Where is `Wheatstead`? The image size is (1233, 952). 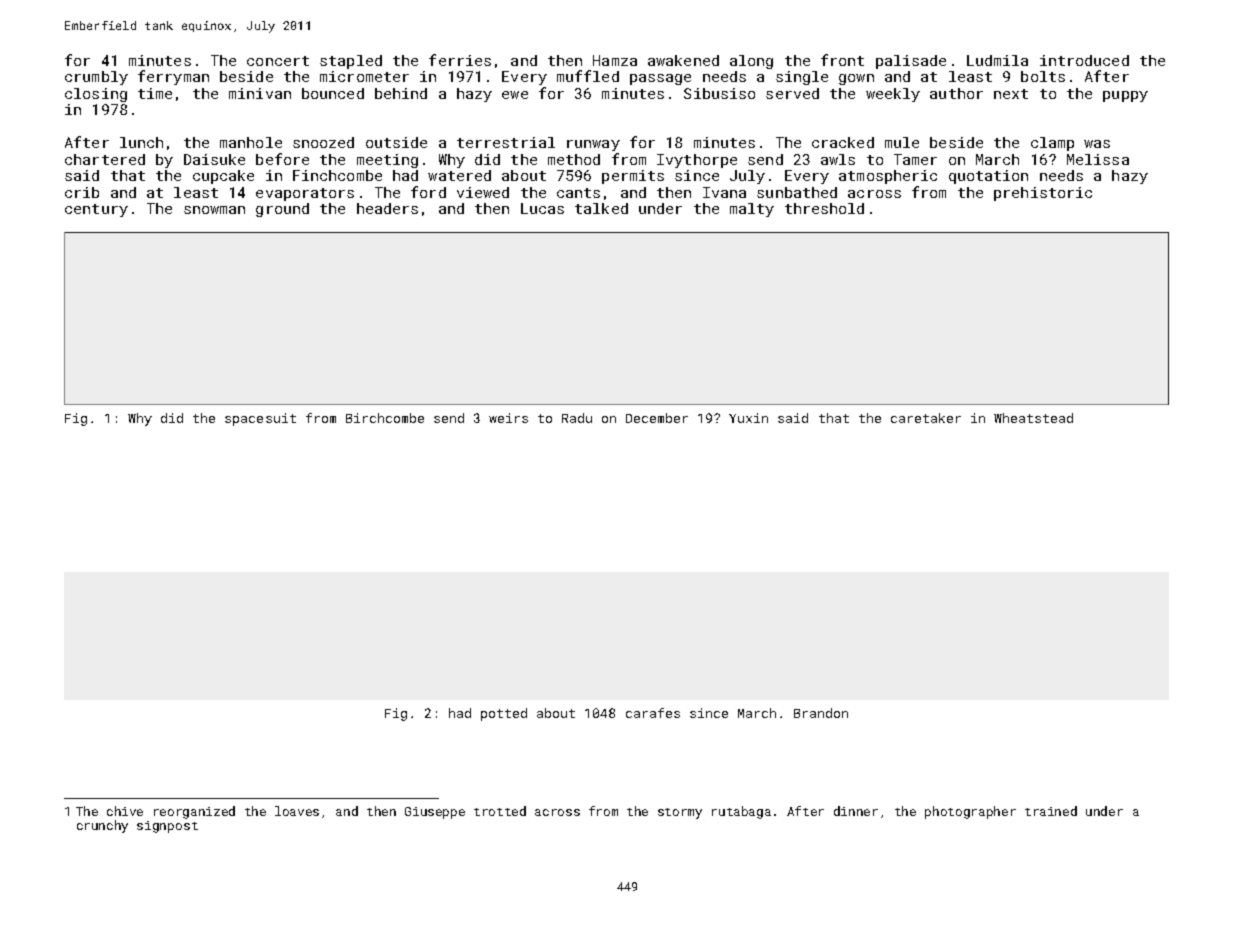 Wheatstead is located at coordinates (1033, 418).
